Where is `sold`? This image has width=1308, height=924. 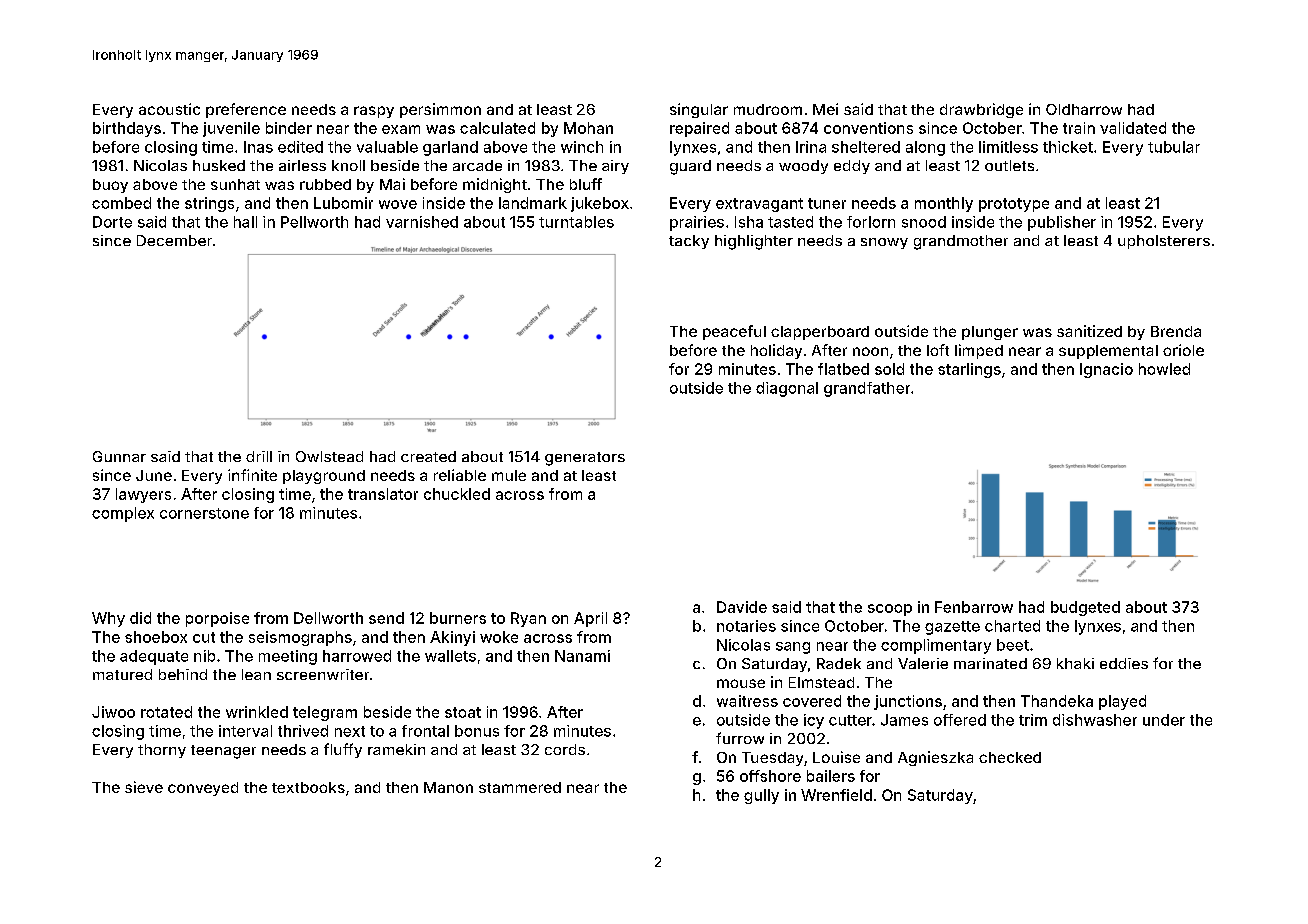 sold is located at coordinates (889, 369).
